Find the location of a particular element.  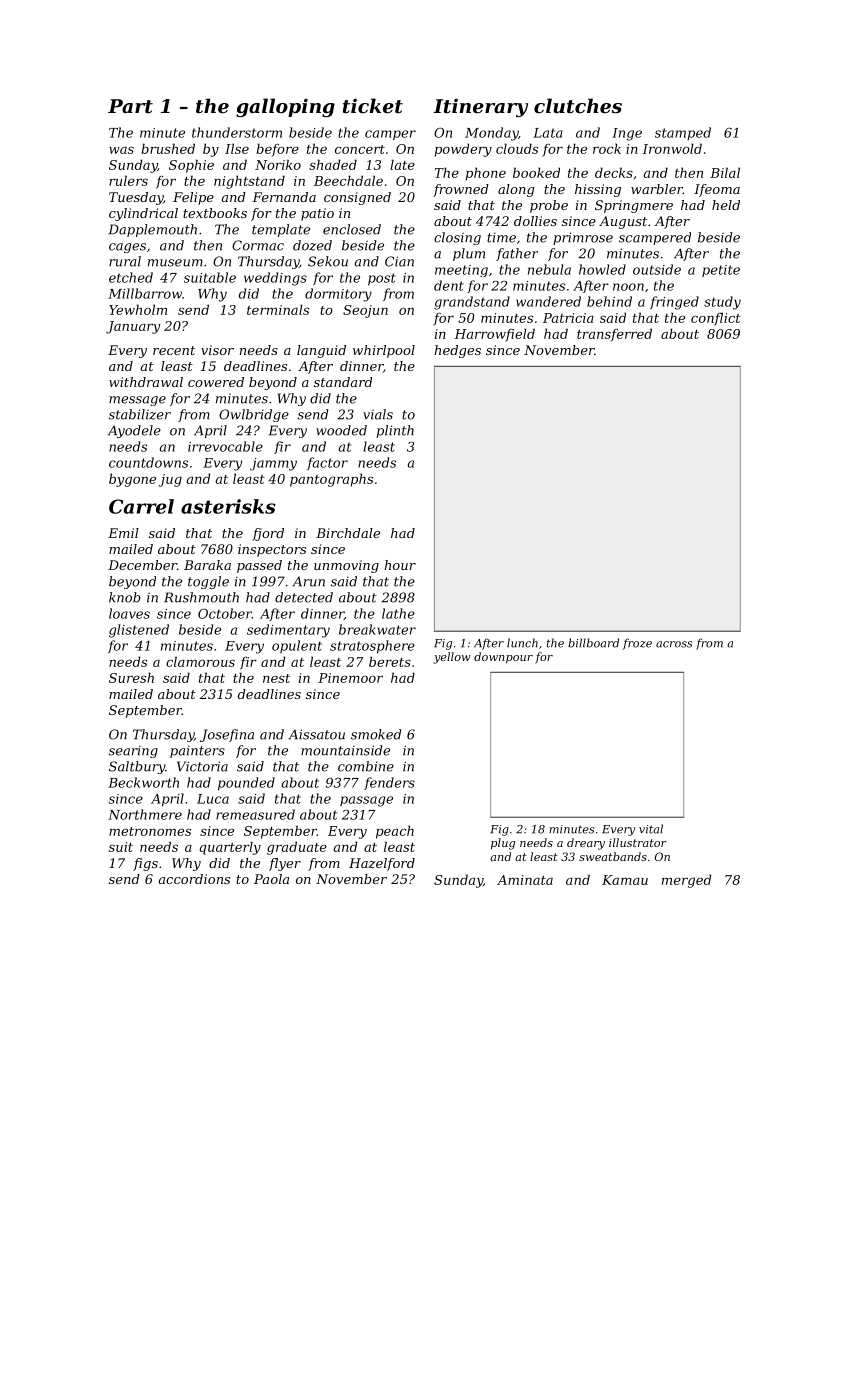

visor is located at coordinates (217, 350).
